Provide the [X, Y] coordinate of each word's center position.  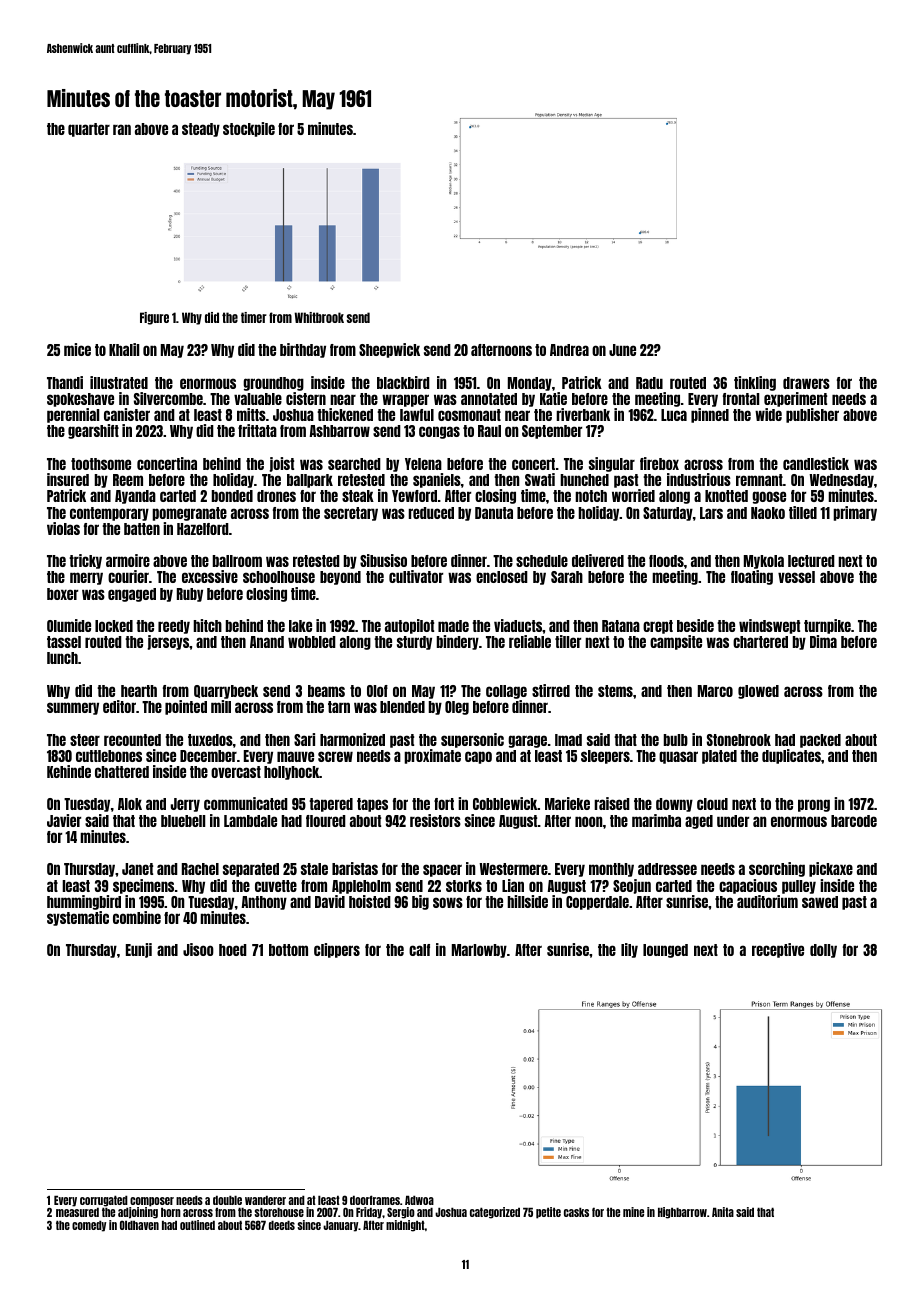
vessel [796, 577]
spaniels [437, 480]
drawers [806, 383]
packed [820, 741]
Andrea [569, 350]
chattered [122, 772]
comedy [89, 1226]
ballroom [237, 561]
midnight [405, 1226]
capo [478, 757]
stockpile [249, 129]
